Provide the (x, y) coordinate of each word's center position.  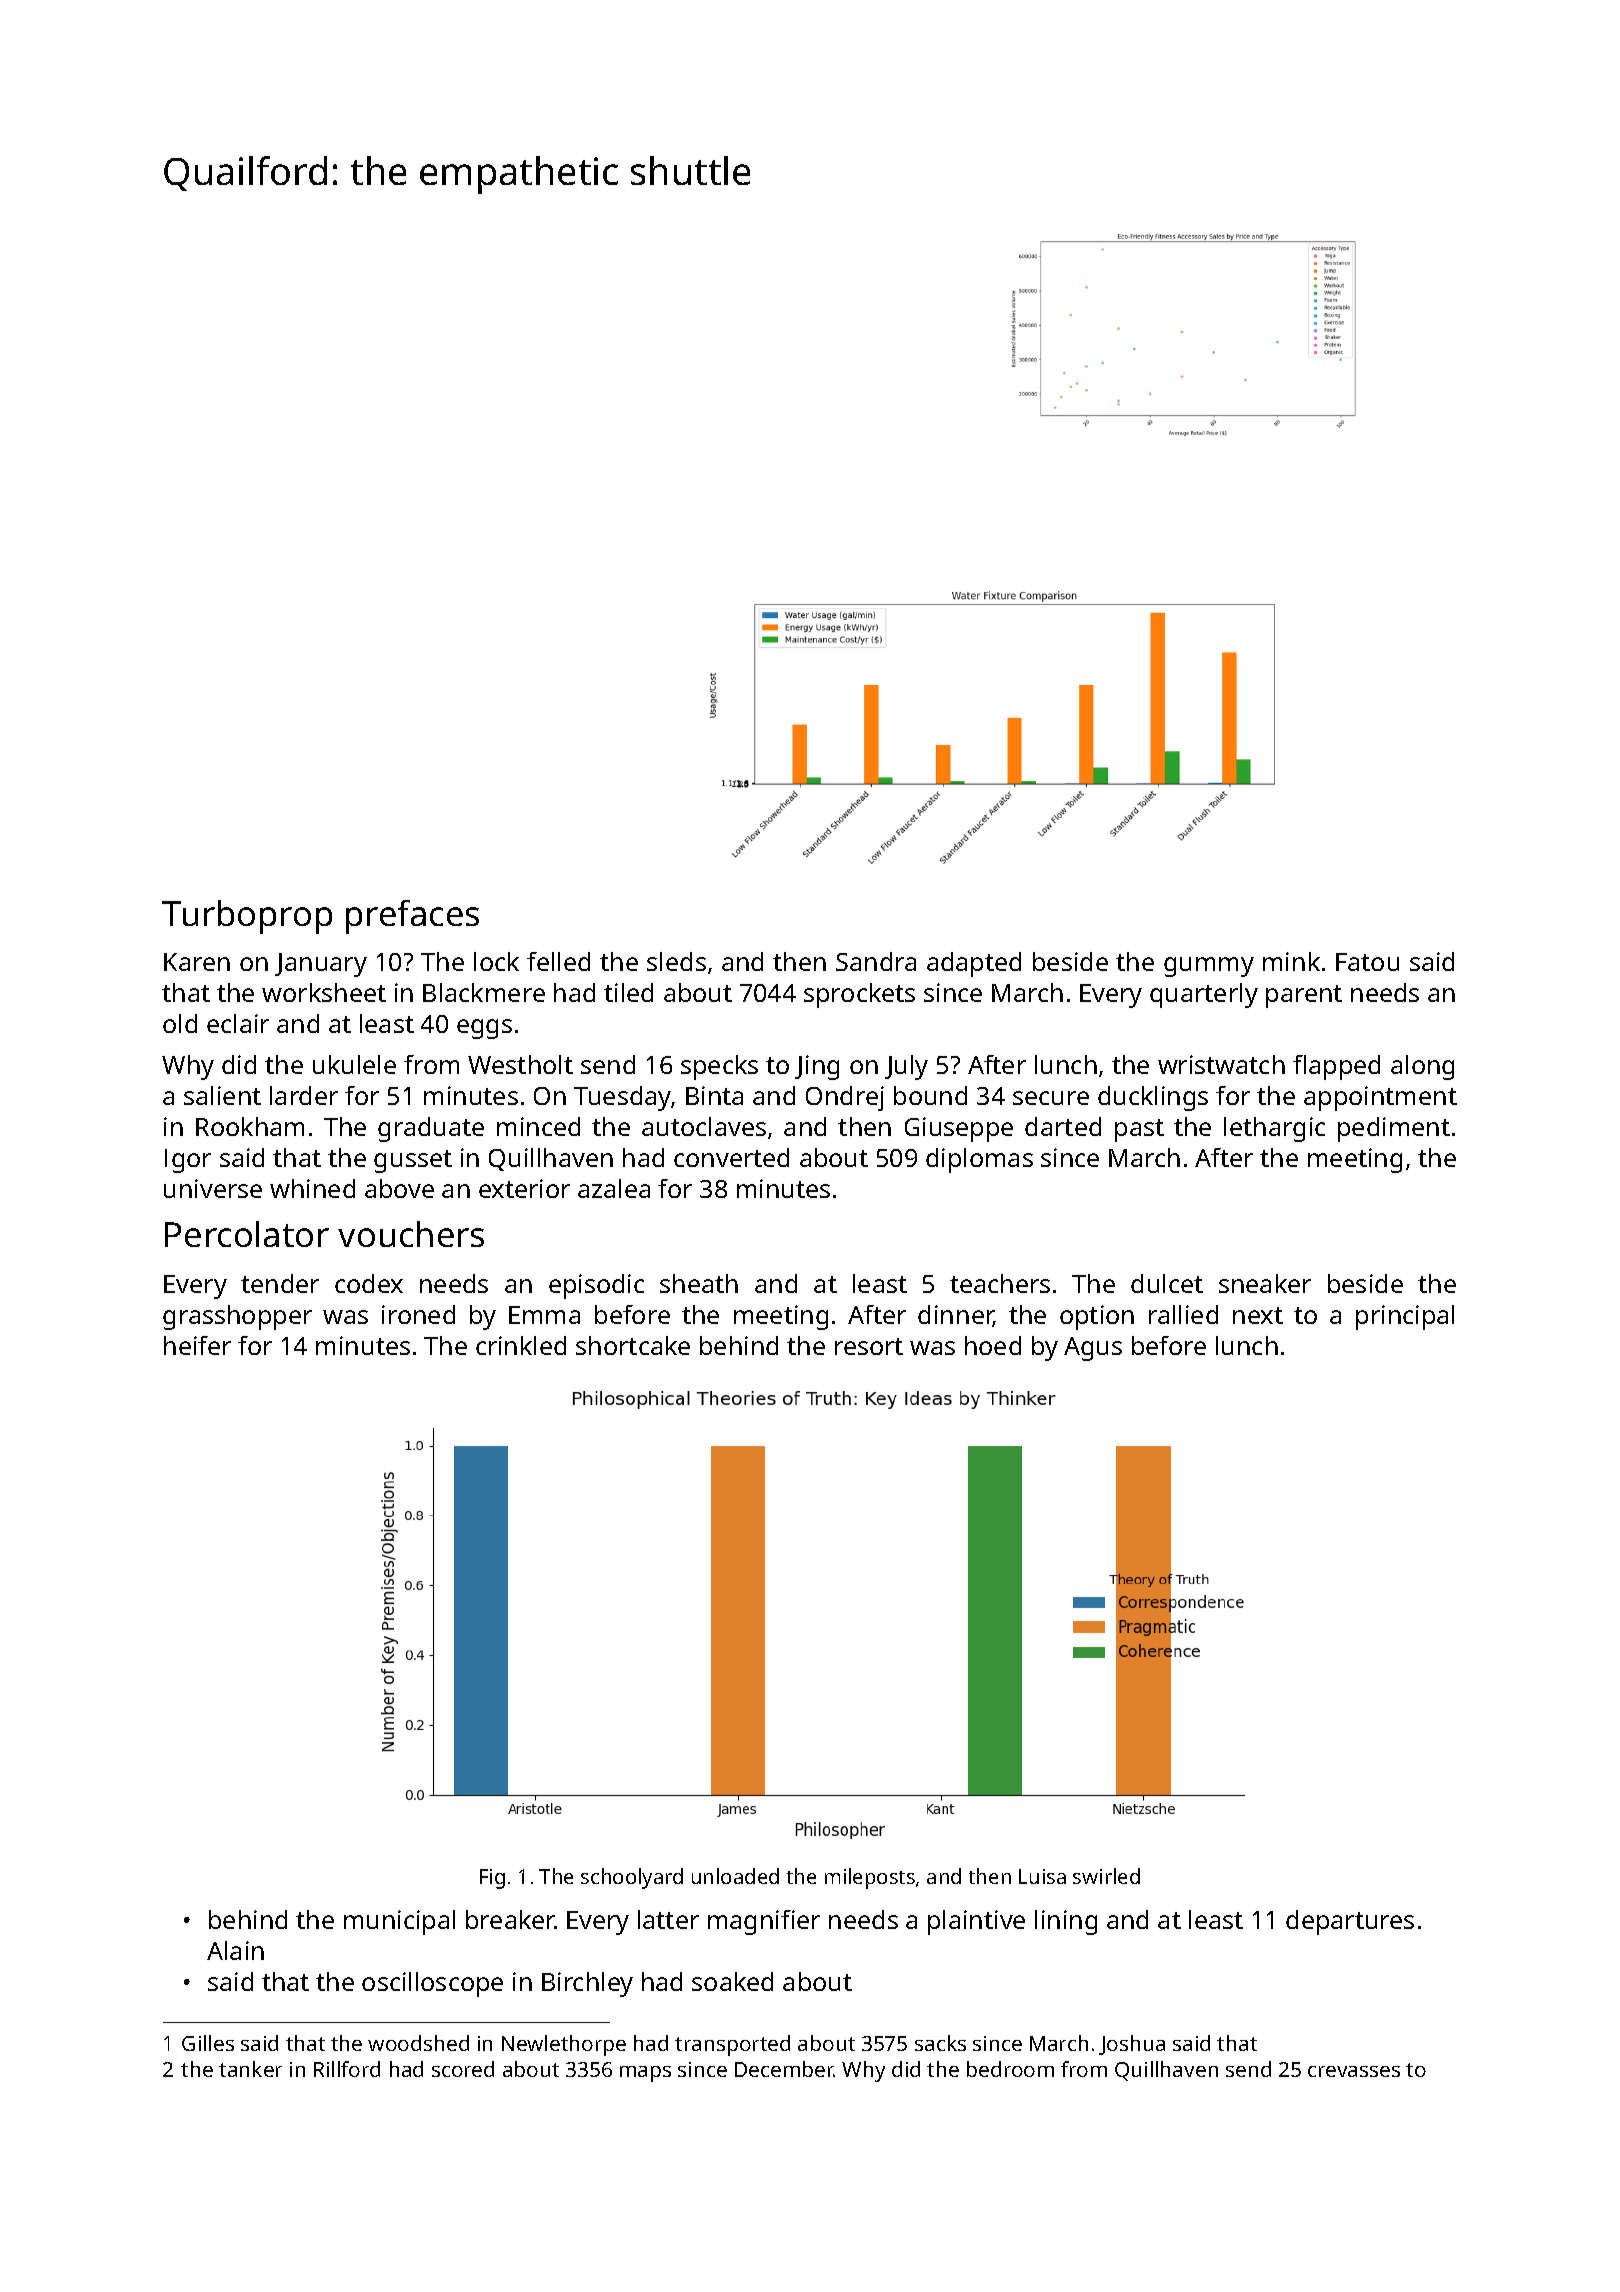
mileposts (870, 1878)
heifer (197, 1345)
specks (719, 1067)
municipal (399, 1922)
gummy (1209, 967)
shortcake (633, 1345)
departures (1350, 1922)
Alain (235, 1950)
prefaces (412, 917)
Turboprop (247, 917)
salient (222, 1095)
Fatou (1367, 962)
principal (1405, 1317)
